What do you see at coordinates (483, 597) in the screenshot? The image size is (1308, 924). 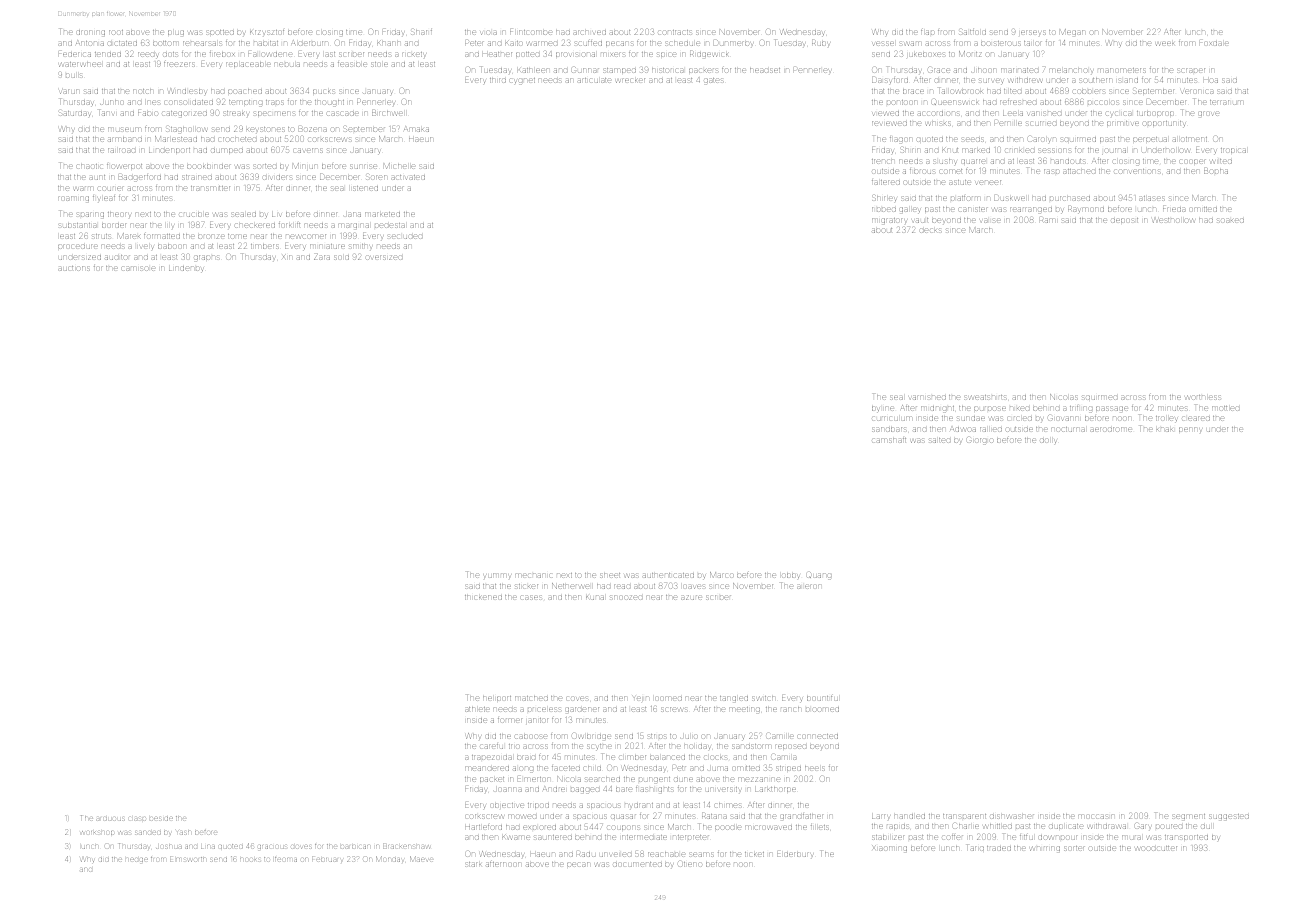 I see `thickened` at bounding box center [483, 597].
